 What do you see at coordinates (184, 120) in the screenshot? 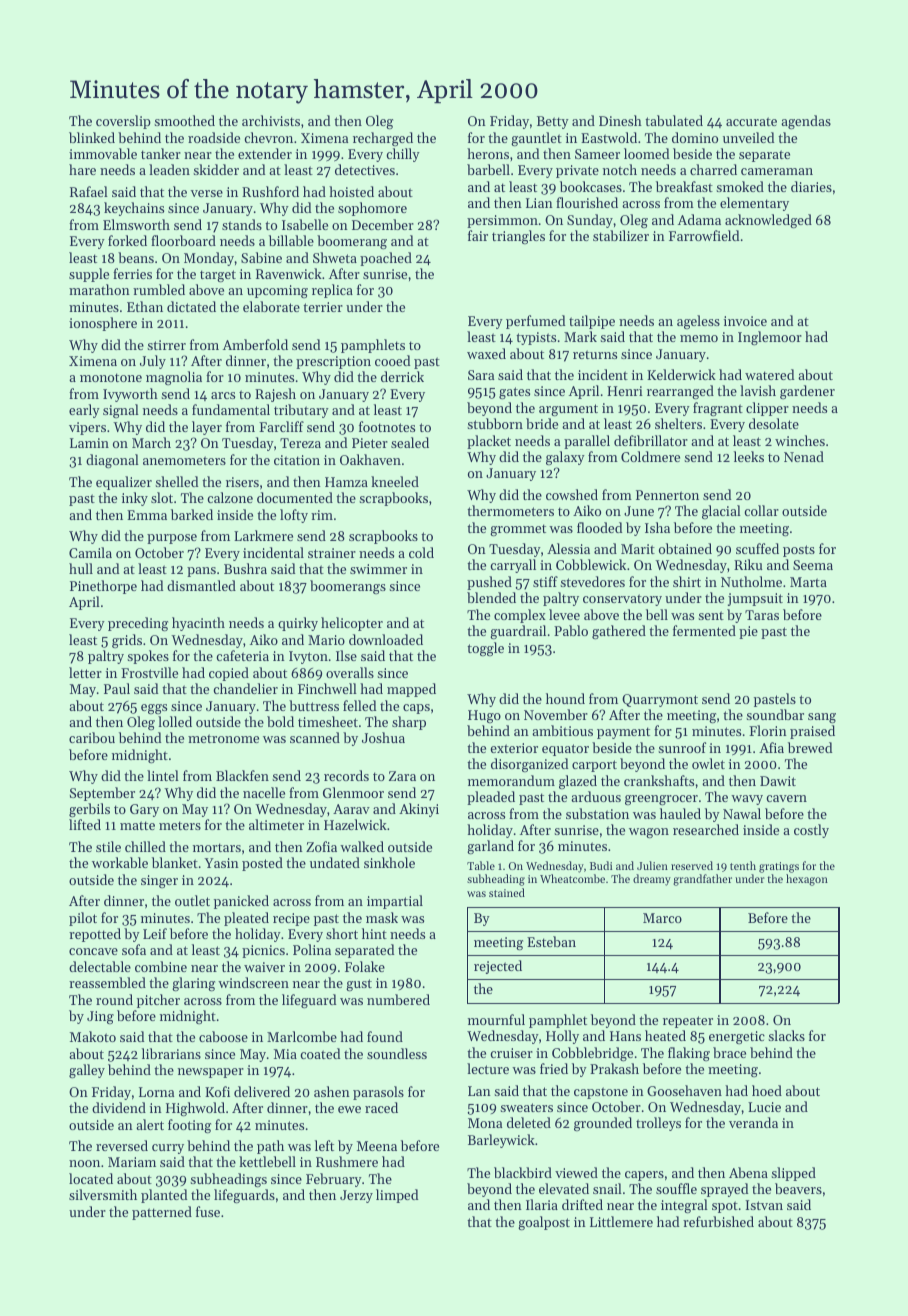
I see `smoothed` at bounding box center [184, 120].
